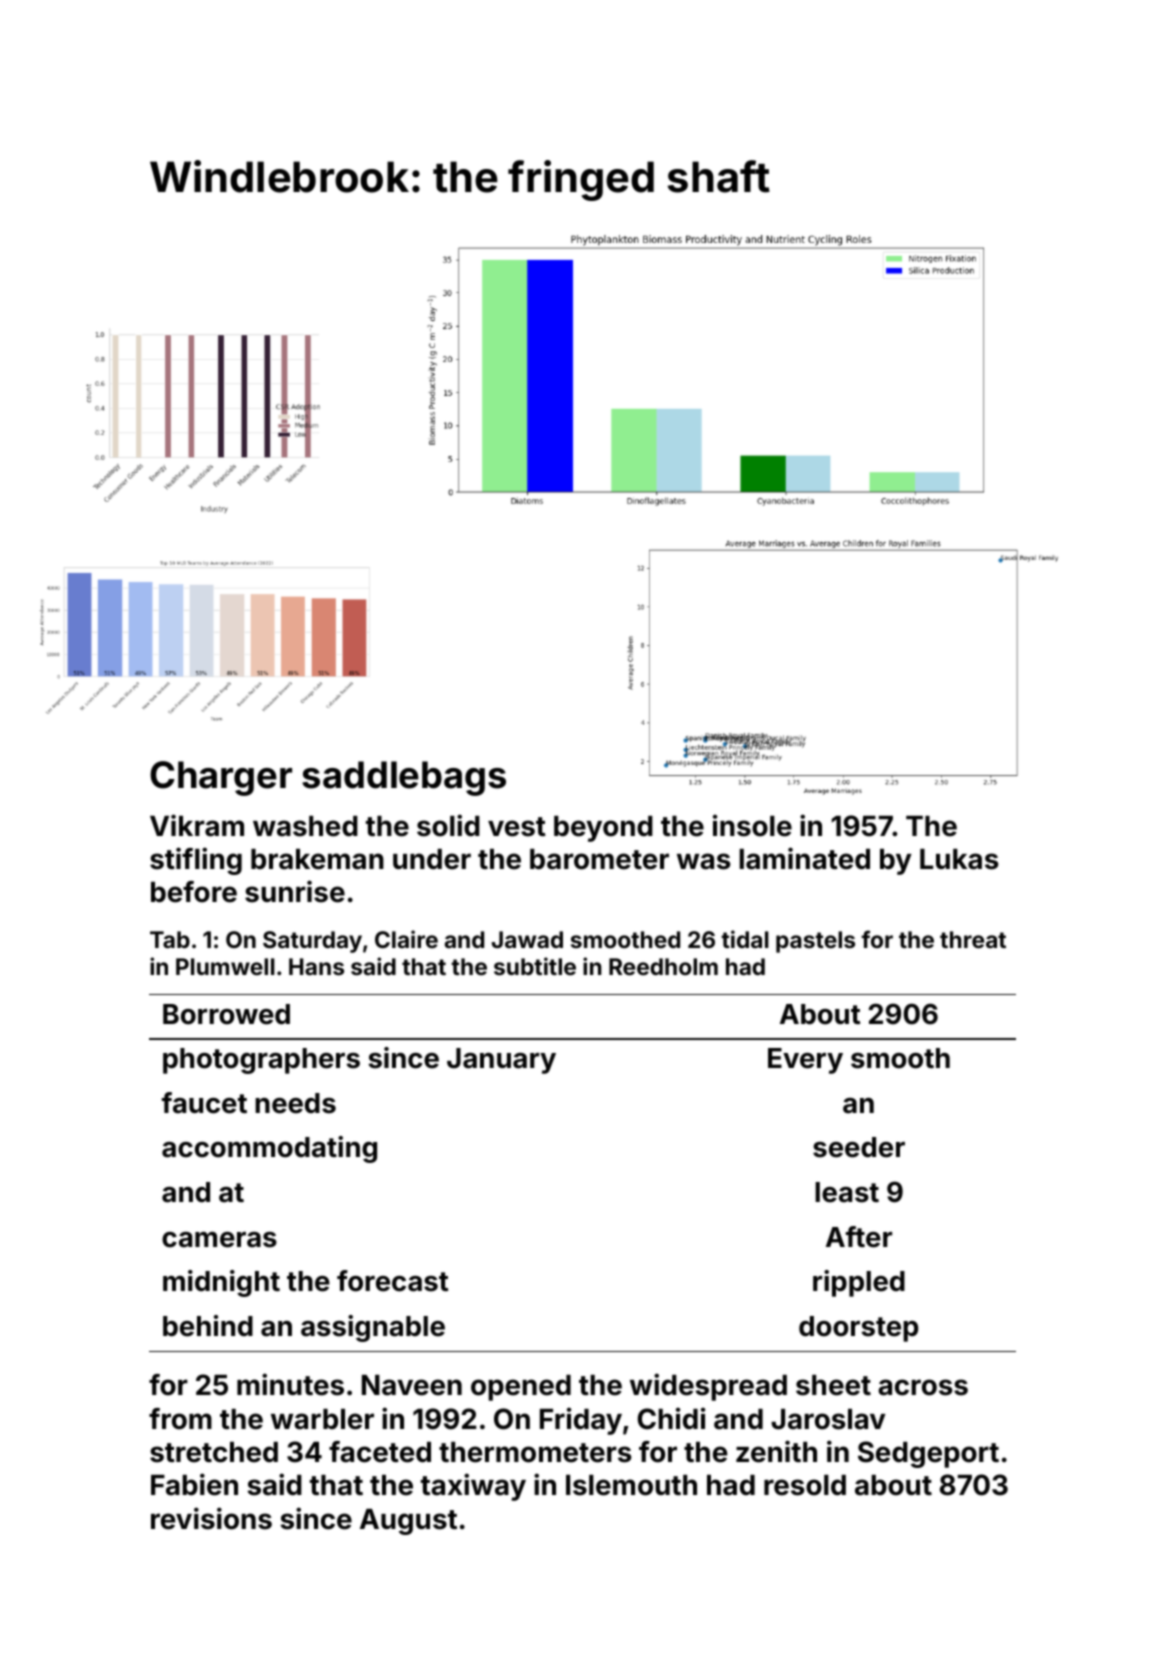  Describe the element at coordinates (221, 778) in the image. I see `Charger` at that location.
